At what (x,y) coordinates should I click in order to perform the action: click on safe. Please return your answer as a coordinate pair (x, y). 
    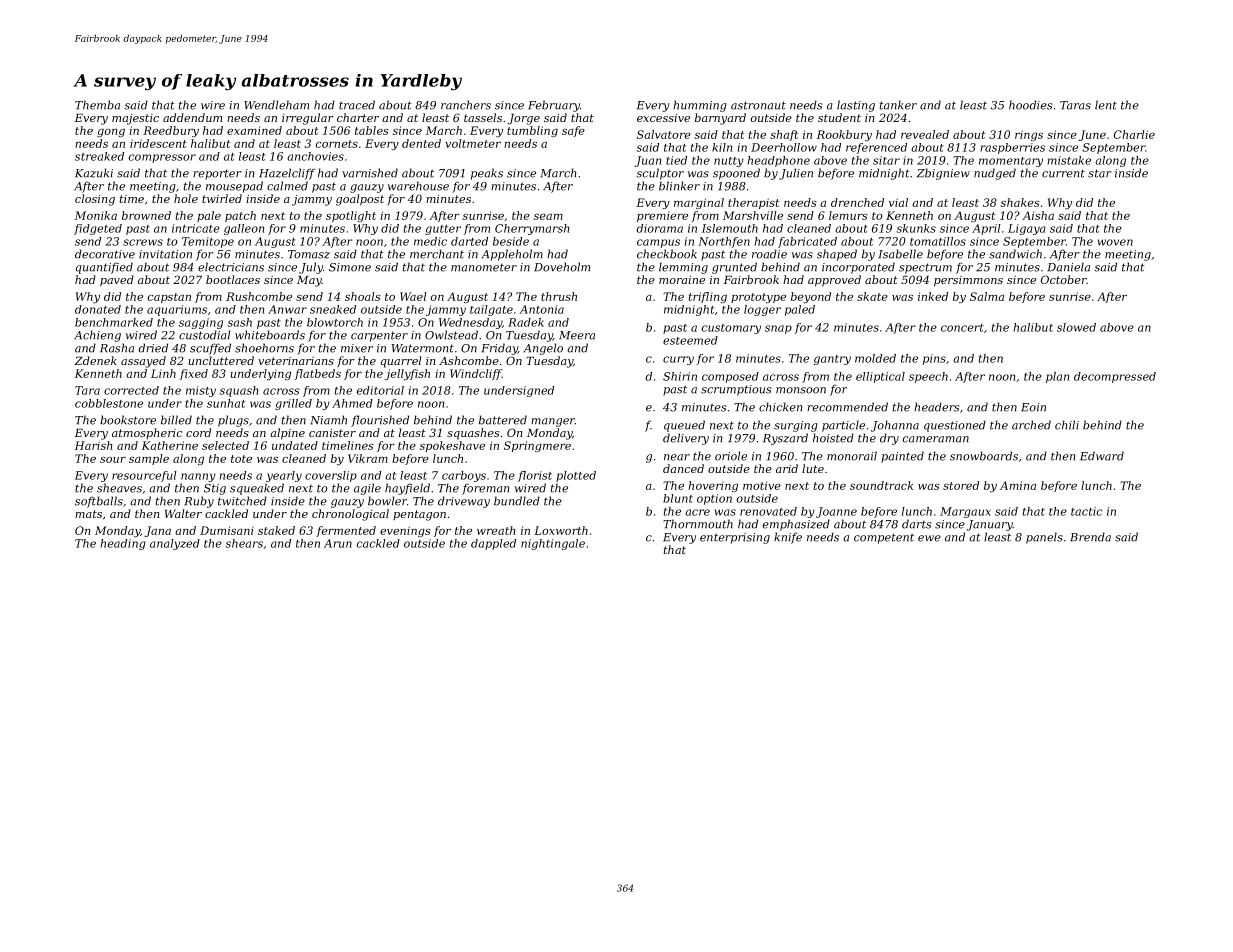
    Looking at the image, I should click on (573, 131).
